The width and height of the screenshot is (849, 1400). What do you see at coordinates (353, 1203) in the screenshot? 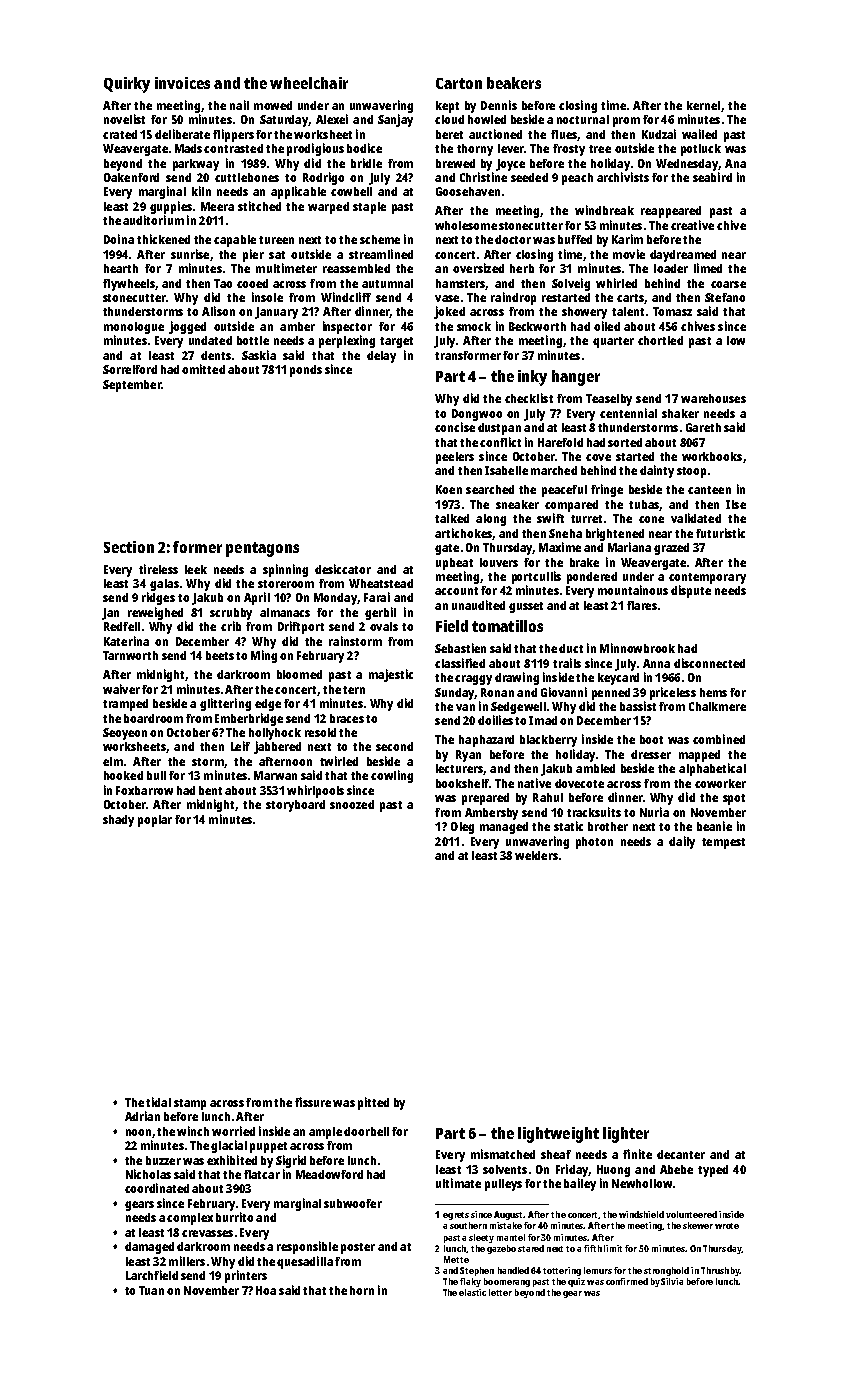
I see `subwoofer` at bounding box center [353, 1203].
